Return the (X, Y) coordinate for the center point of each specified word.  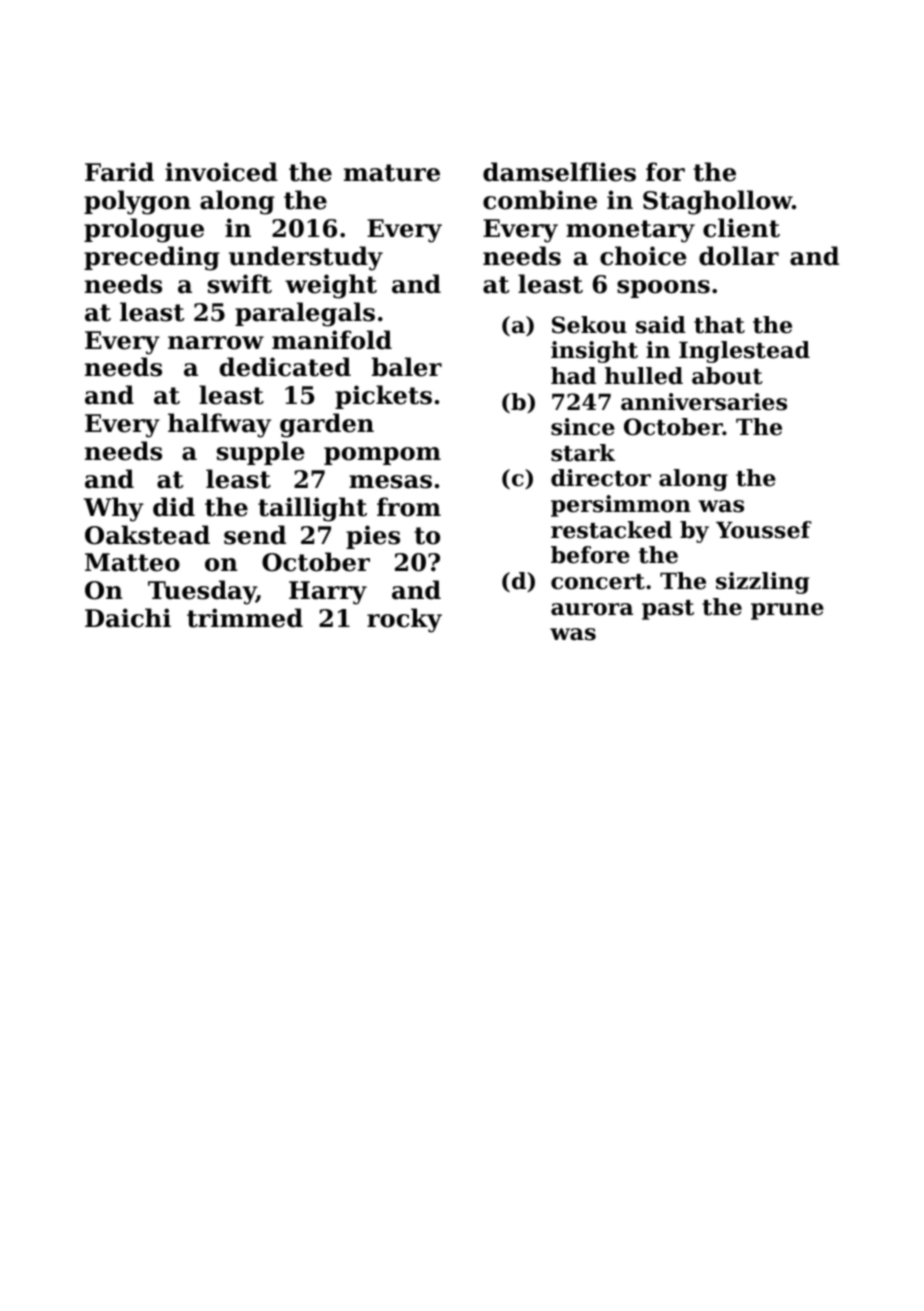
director (601, 478)
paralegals (305, 314)
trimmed (245, 618)
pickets (383, 397)
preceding (152, 258)
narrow (216, 343)
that (719, 325)
